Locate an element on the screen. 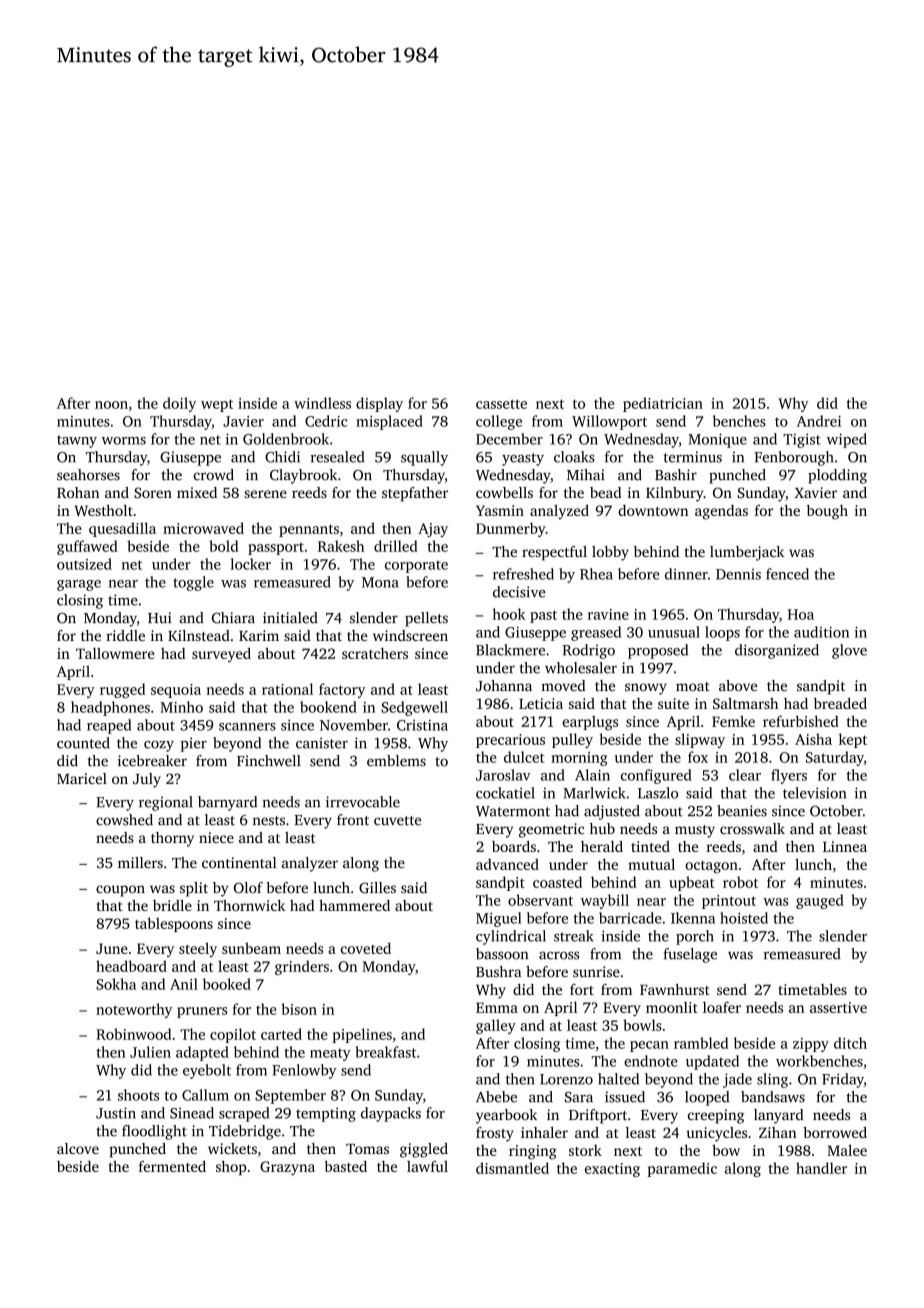 Image resolution: width=924 pixels, height=1308 pixels. bough is located at coordinates (827, 512).
